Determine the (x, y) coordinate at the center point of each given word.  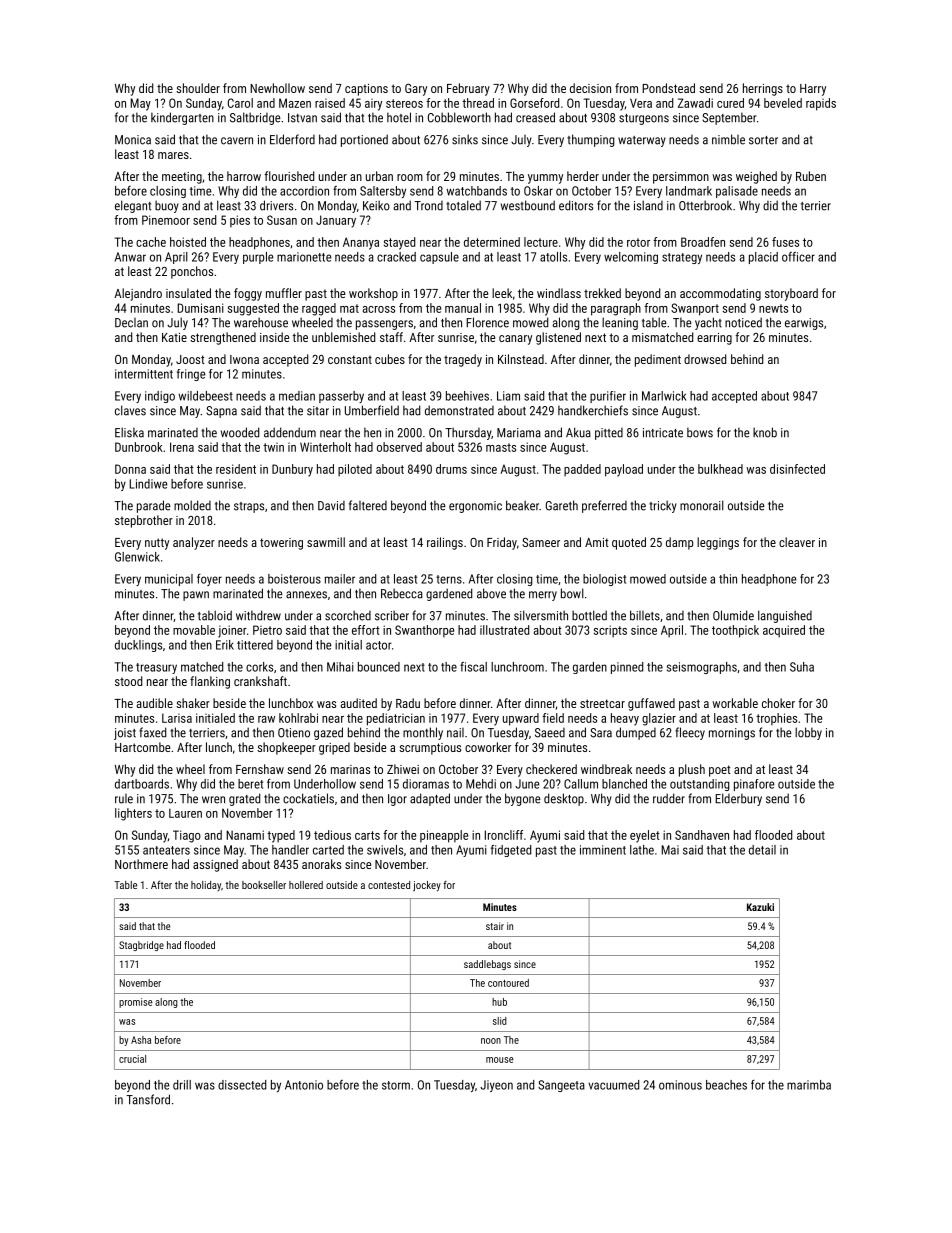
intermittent (144, 374)
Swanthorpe (424, 631)
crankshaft (260, 681)
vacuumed (614, 1085)
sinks (465, 139)
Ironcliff (504, 835)
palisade (737, 192)
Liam (508, 396)
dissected (242, 1085)
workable (735, 703)
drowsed (705, 359)
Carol (240, 103)
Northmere (141, 864)
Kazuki (760, 907)
